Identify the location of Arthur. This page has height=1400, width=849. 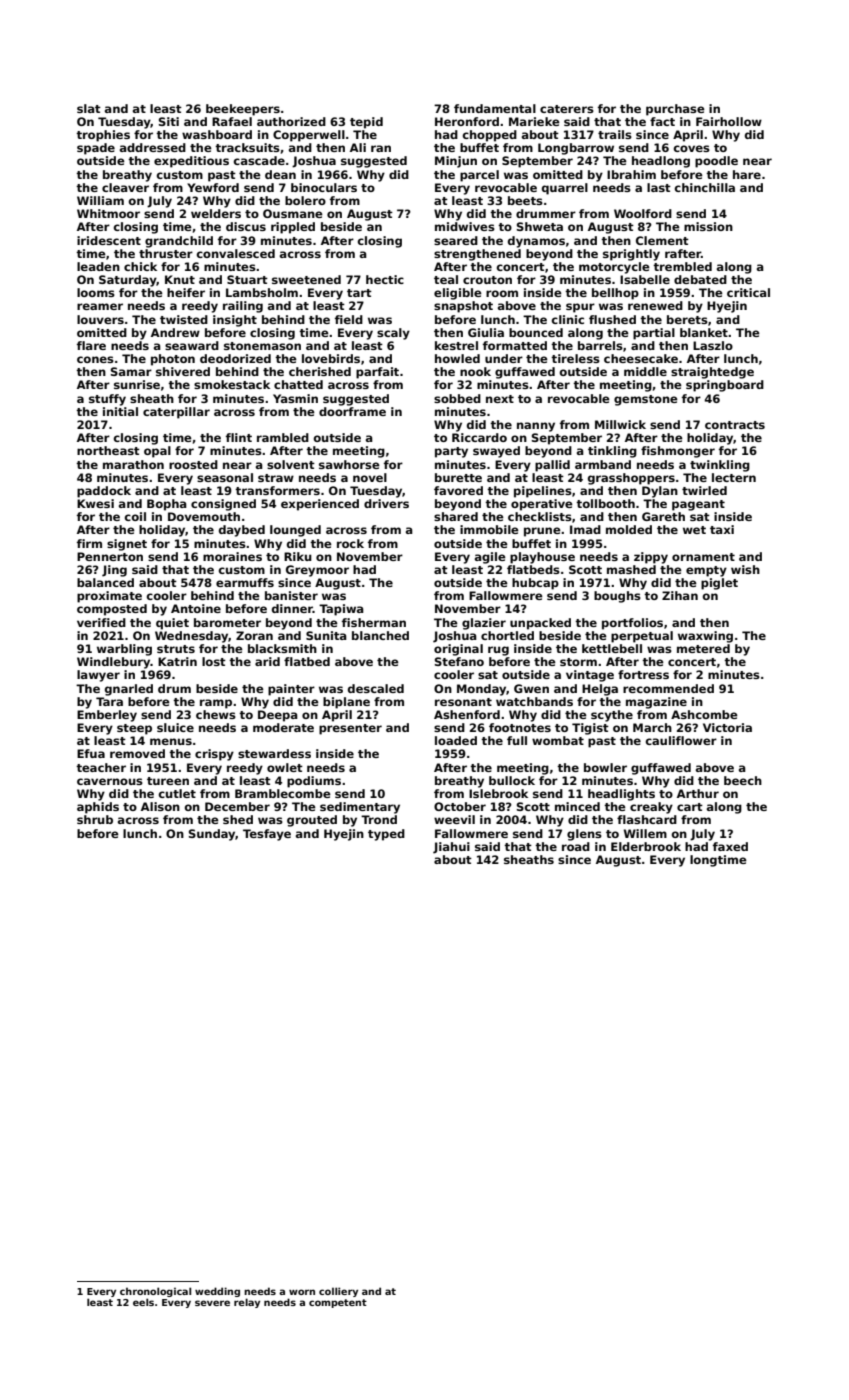
(698, 793).
